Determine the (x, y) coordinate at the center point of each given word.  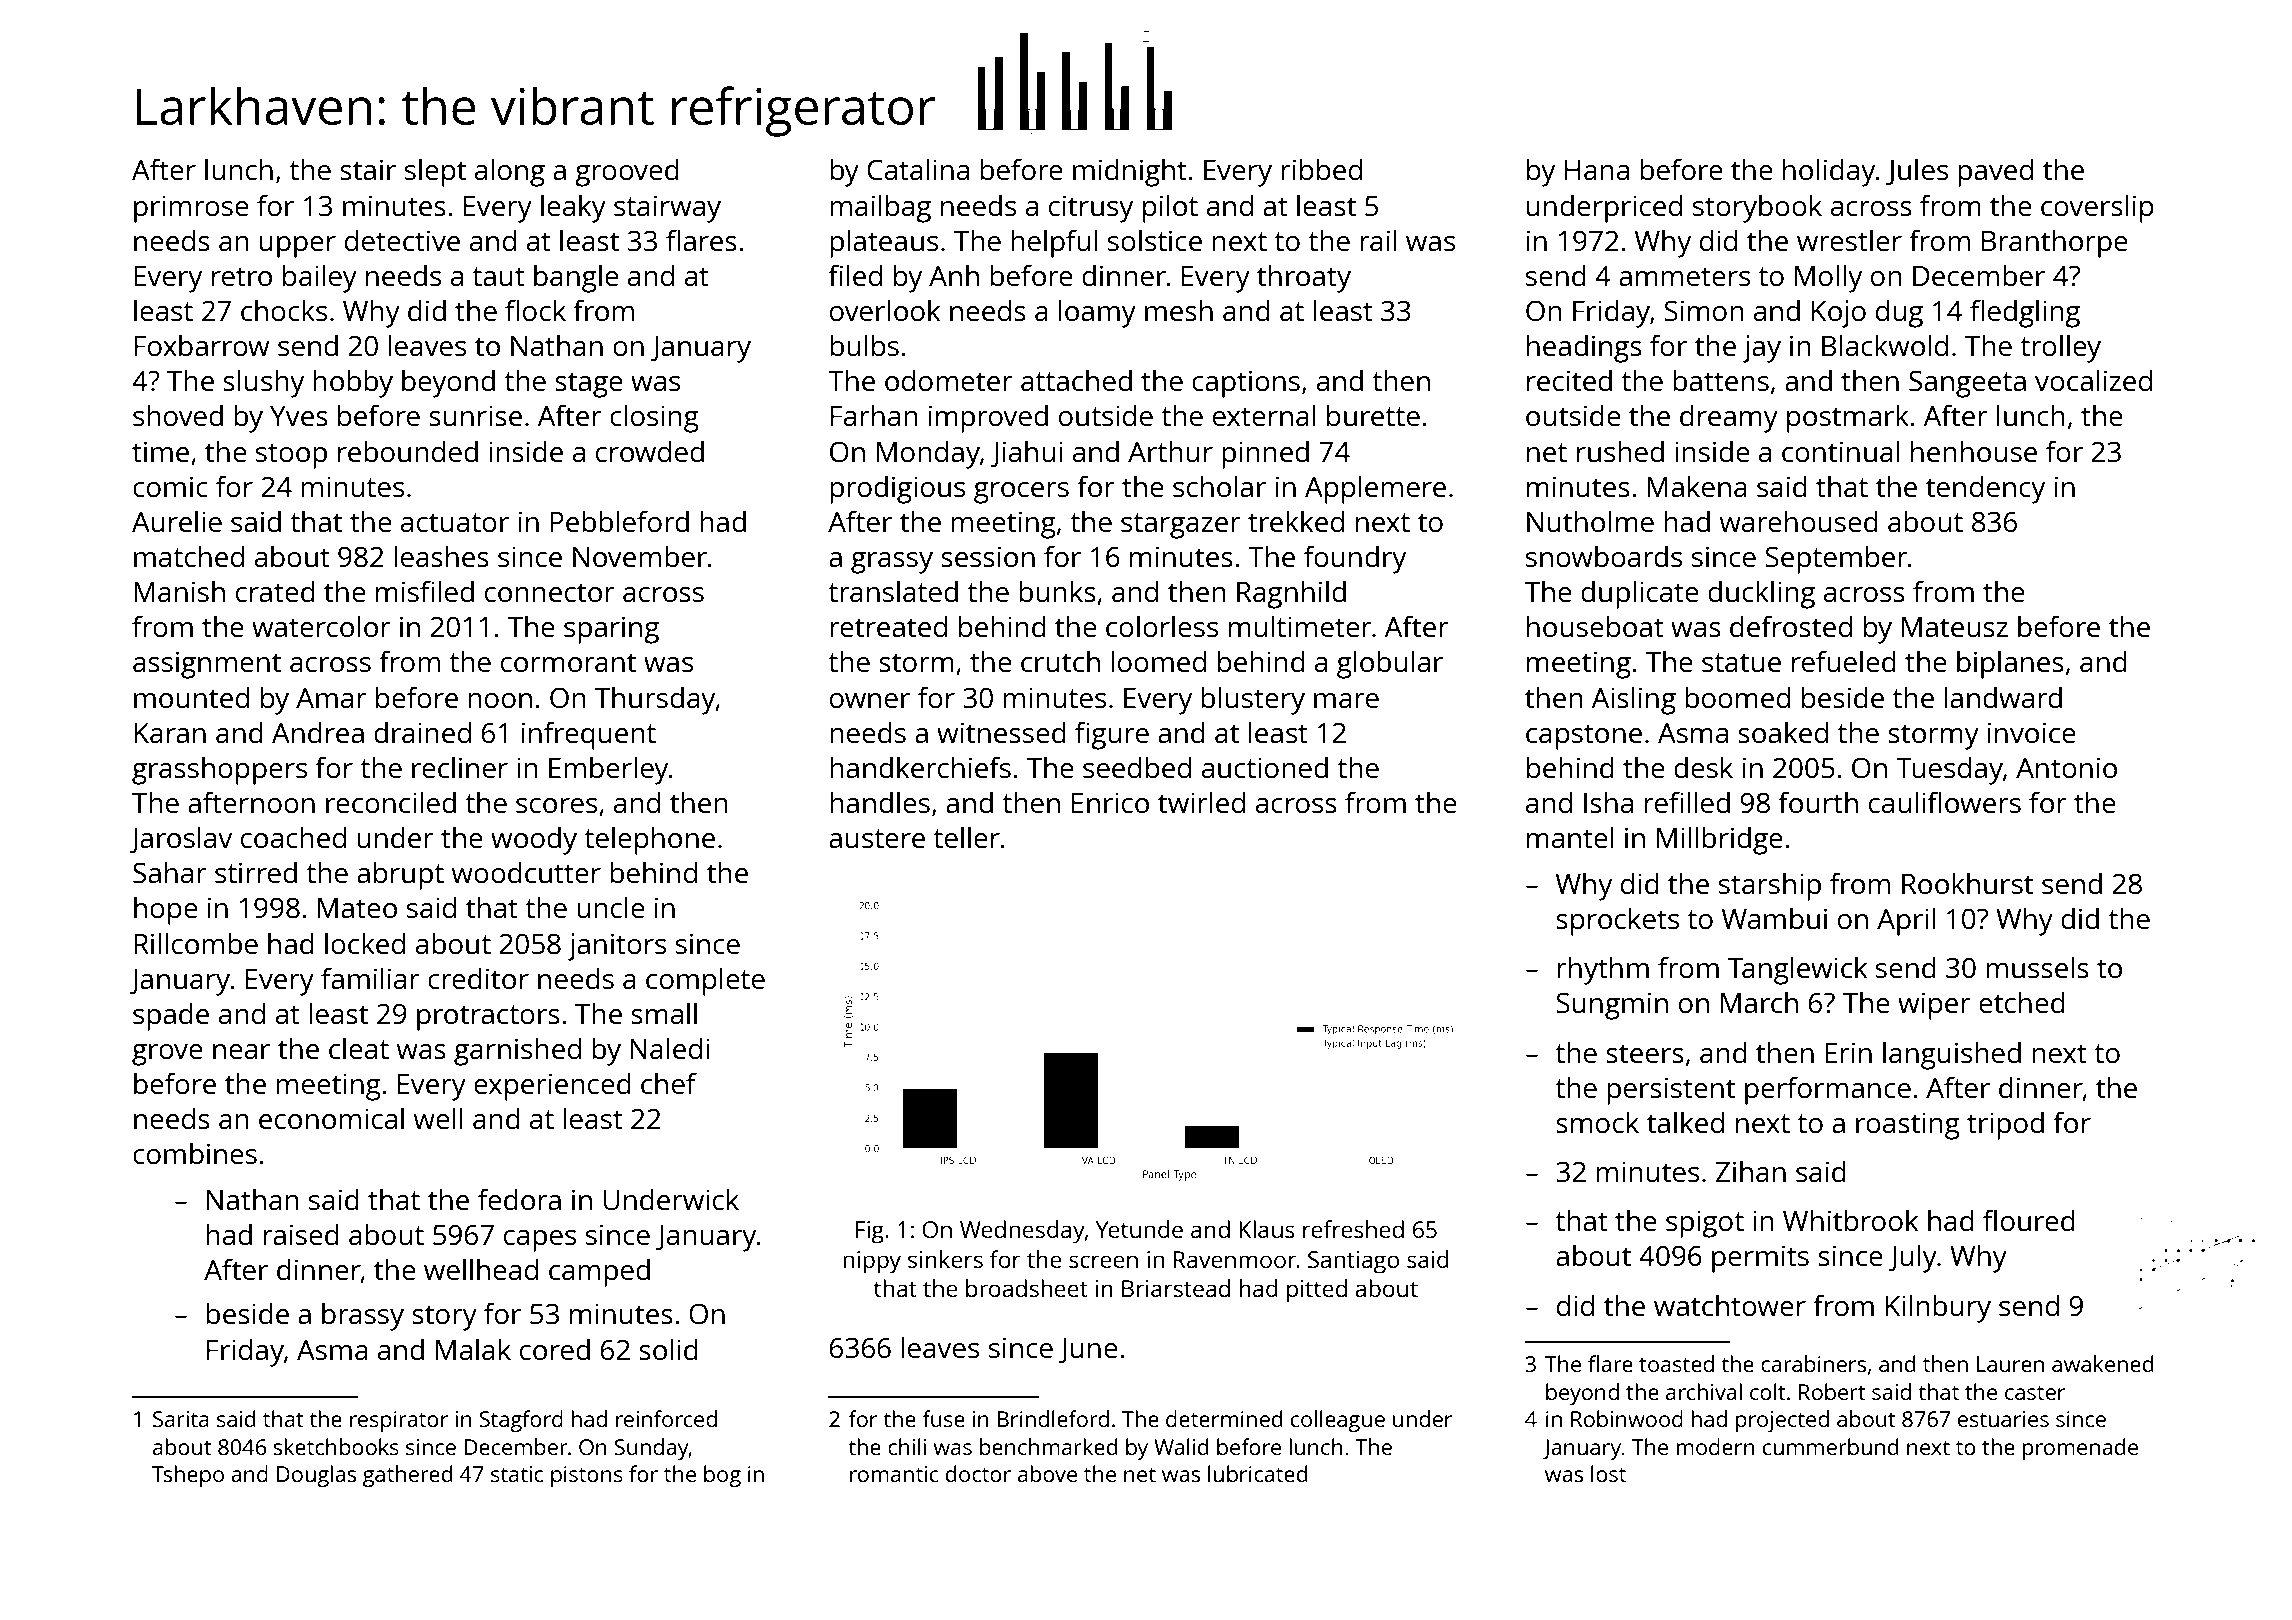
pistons (587, 1476)
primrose (191, 209)
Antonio (2066, 767)
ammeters (1684, 276)
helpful (1054, 243)
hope (166, 910)
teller (966, 837)
